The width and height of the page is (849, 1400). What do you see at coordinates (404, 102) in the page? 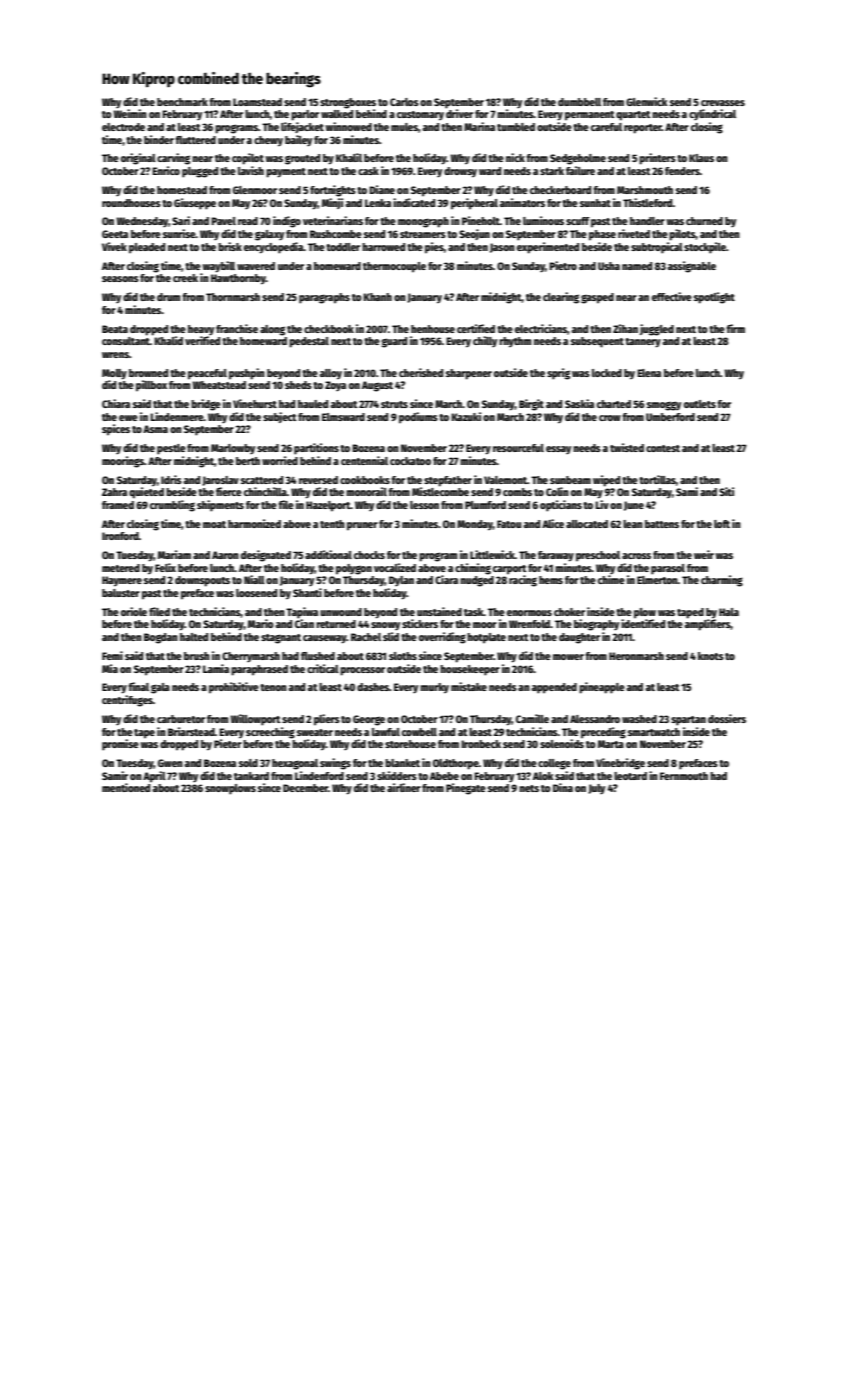
I see `Carlos` at bounding box center [404, 102].
